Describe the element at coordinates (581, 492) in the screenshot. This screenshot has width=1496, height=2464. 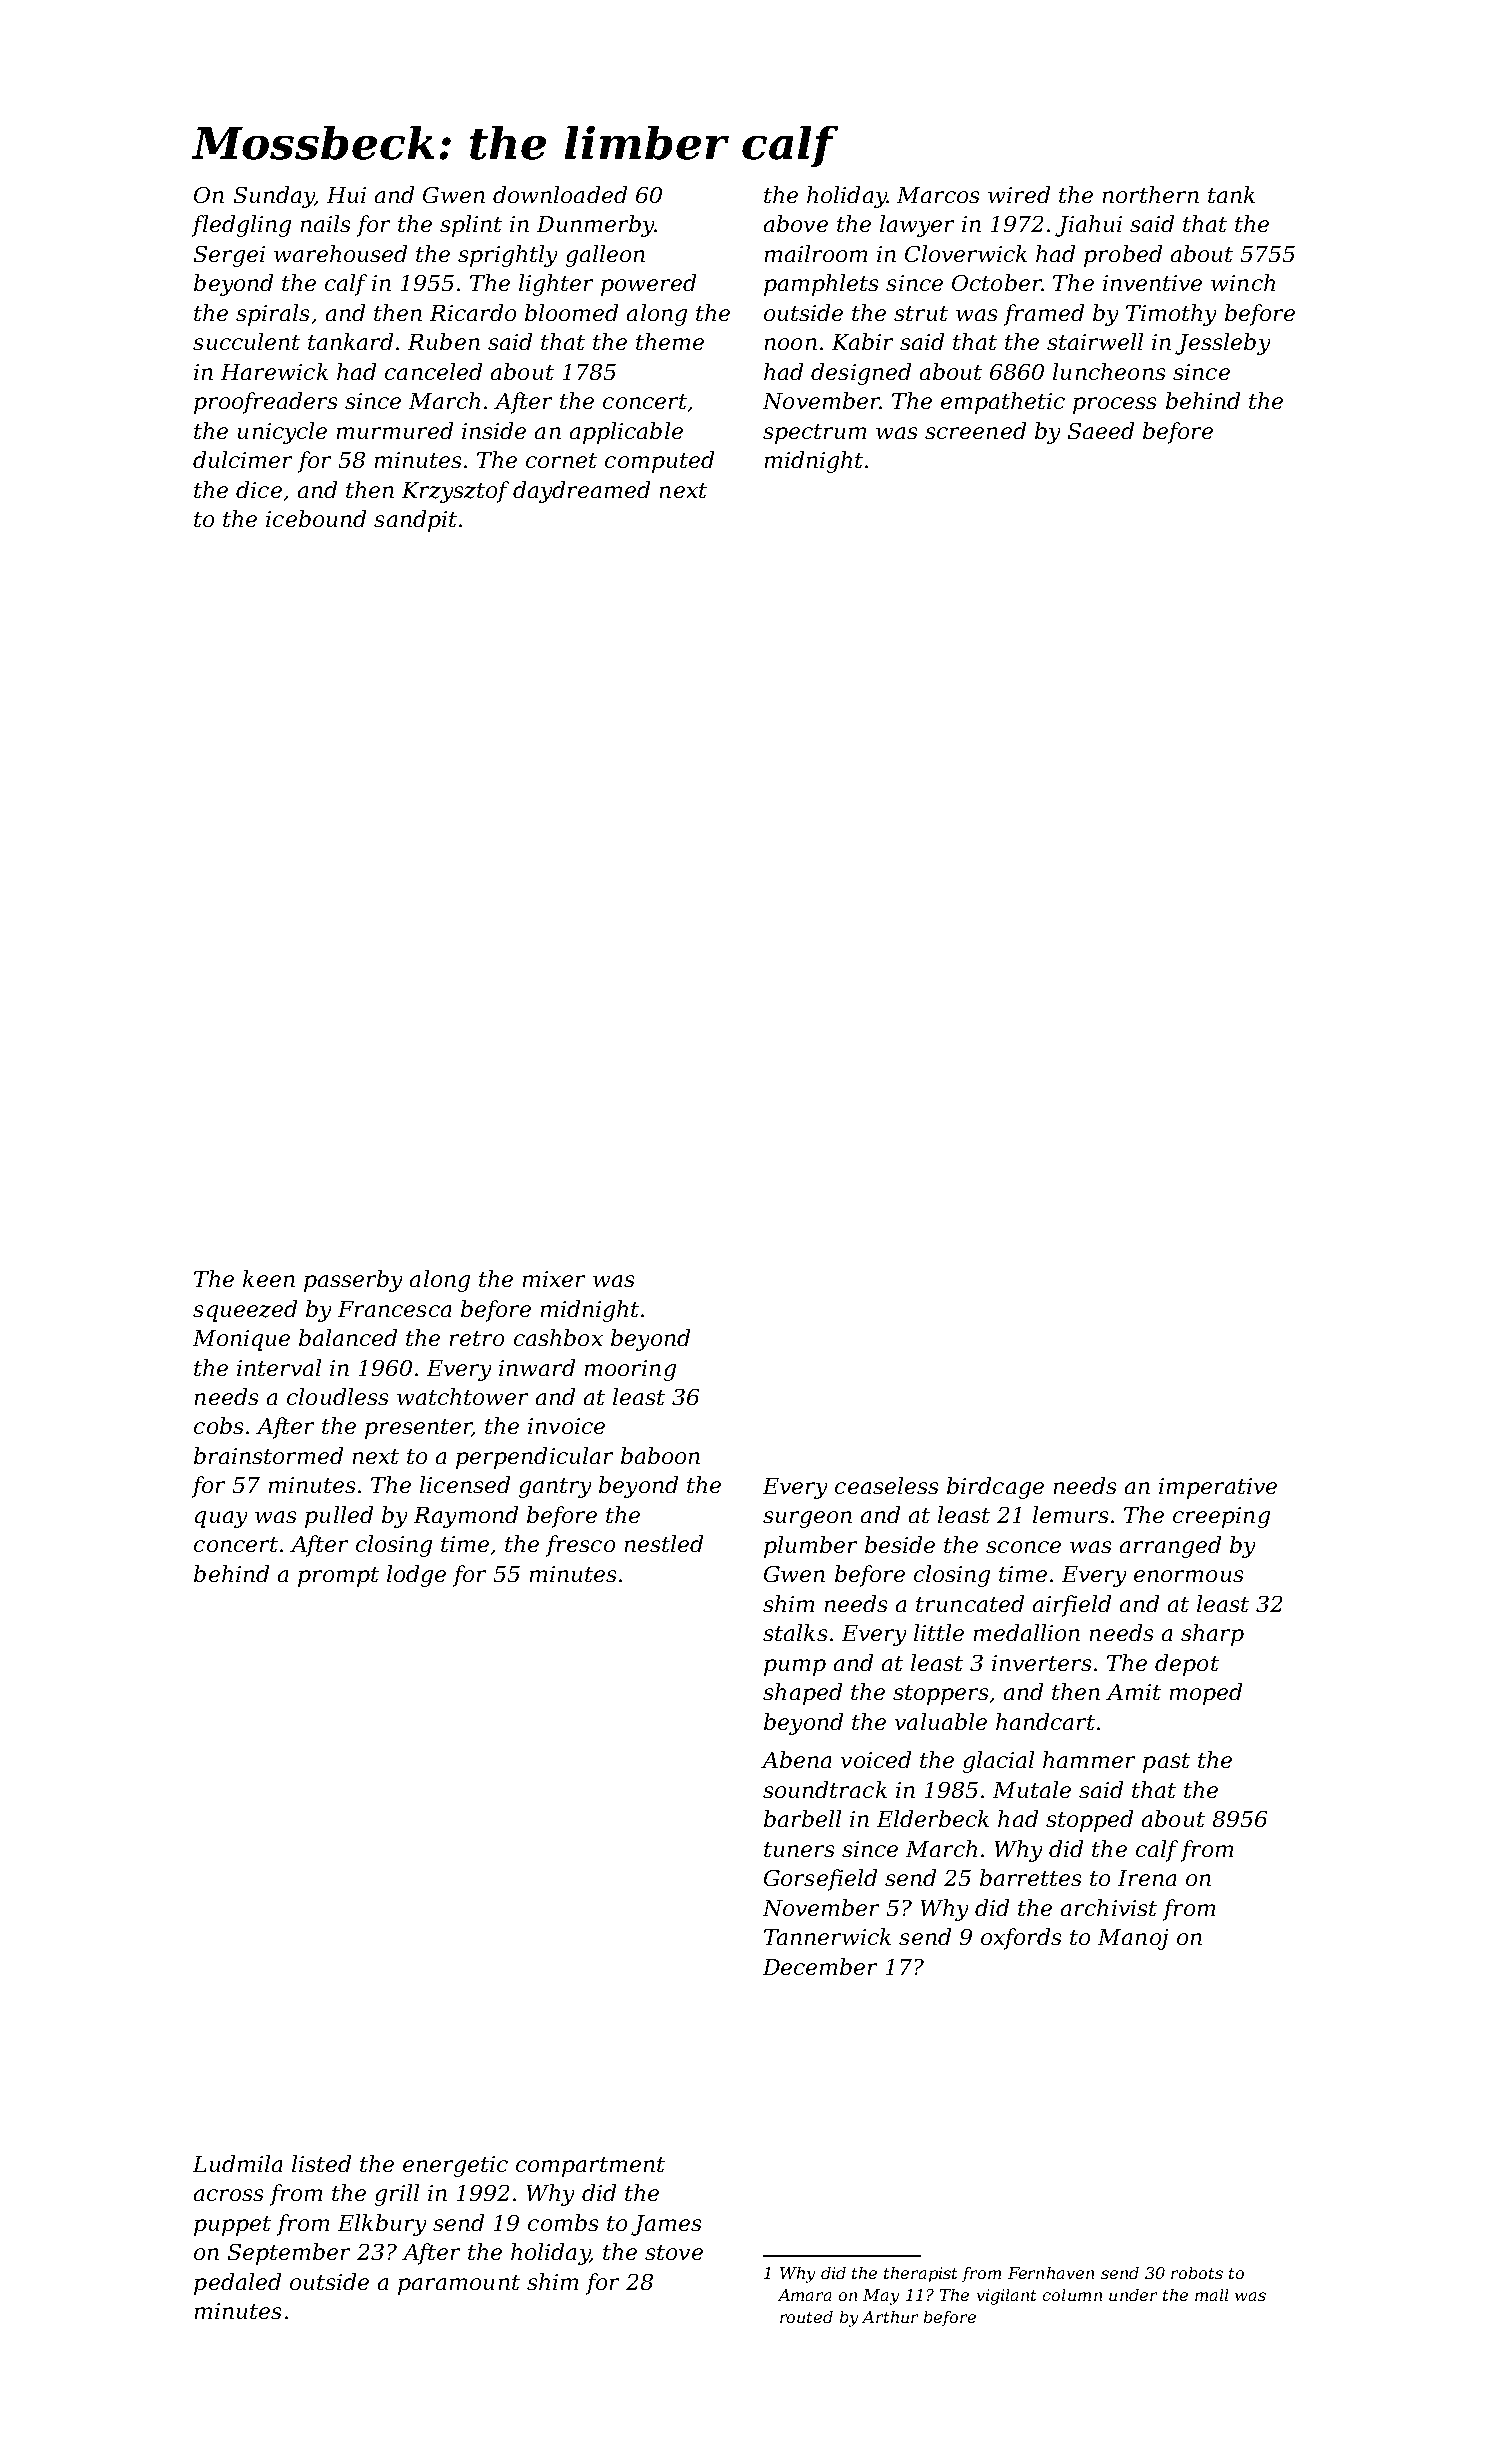
I see `daydreamed` at that location.
